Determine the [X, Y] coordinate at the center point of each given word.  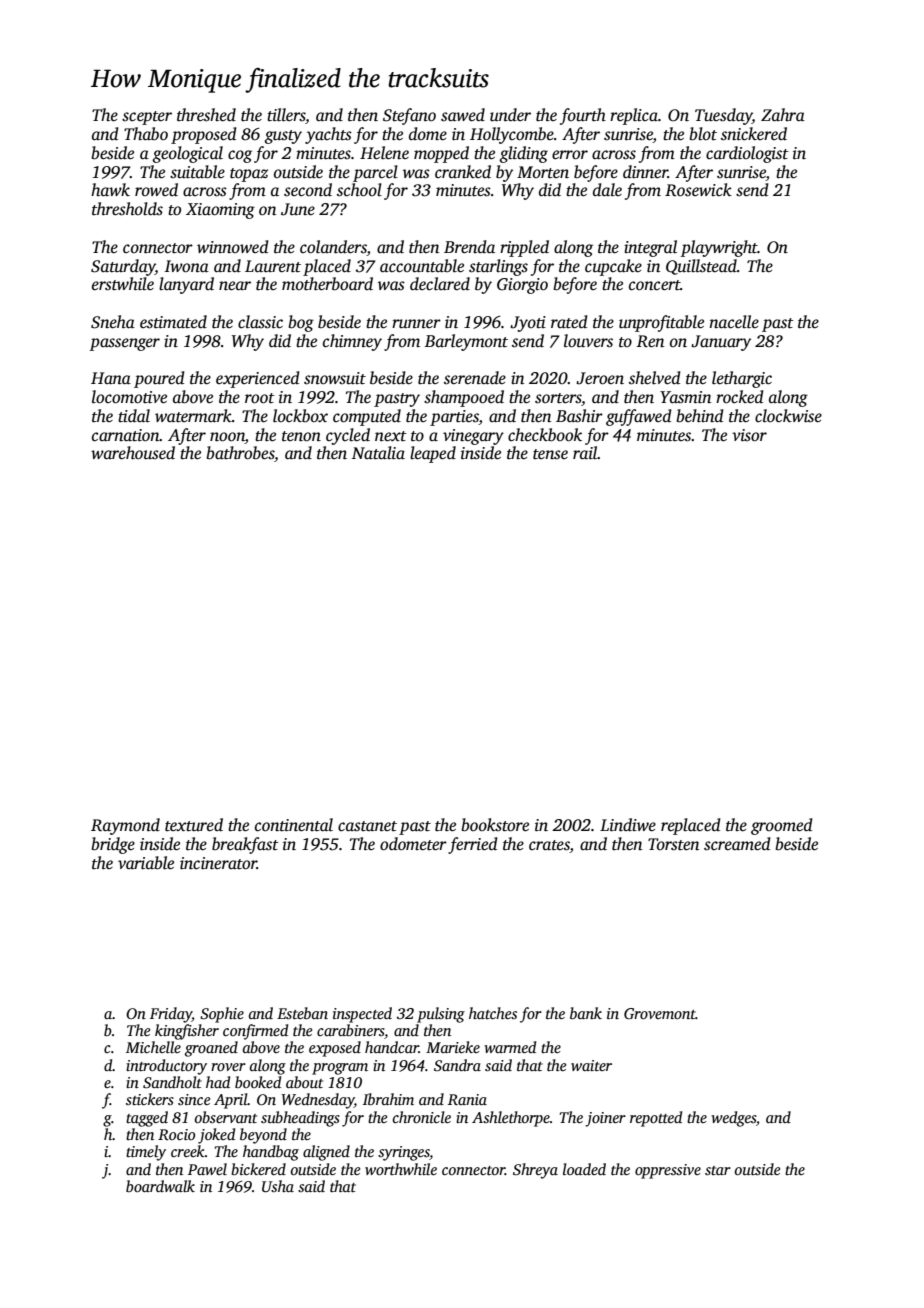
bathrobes [240, 453]
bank [586, 1013]
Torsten [673, 844]
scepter [147, 118]
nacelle [734, 322]
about [304, 1082]
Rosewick [698, 190]
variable [146, 863]
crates [549, 846]
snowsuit [335, 378]
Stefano [409, 116]
